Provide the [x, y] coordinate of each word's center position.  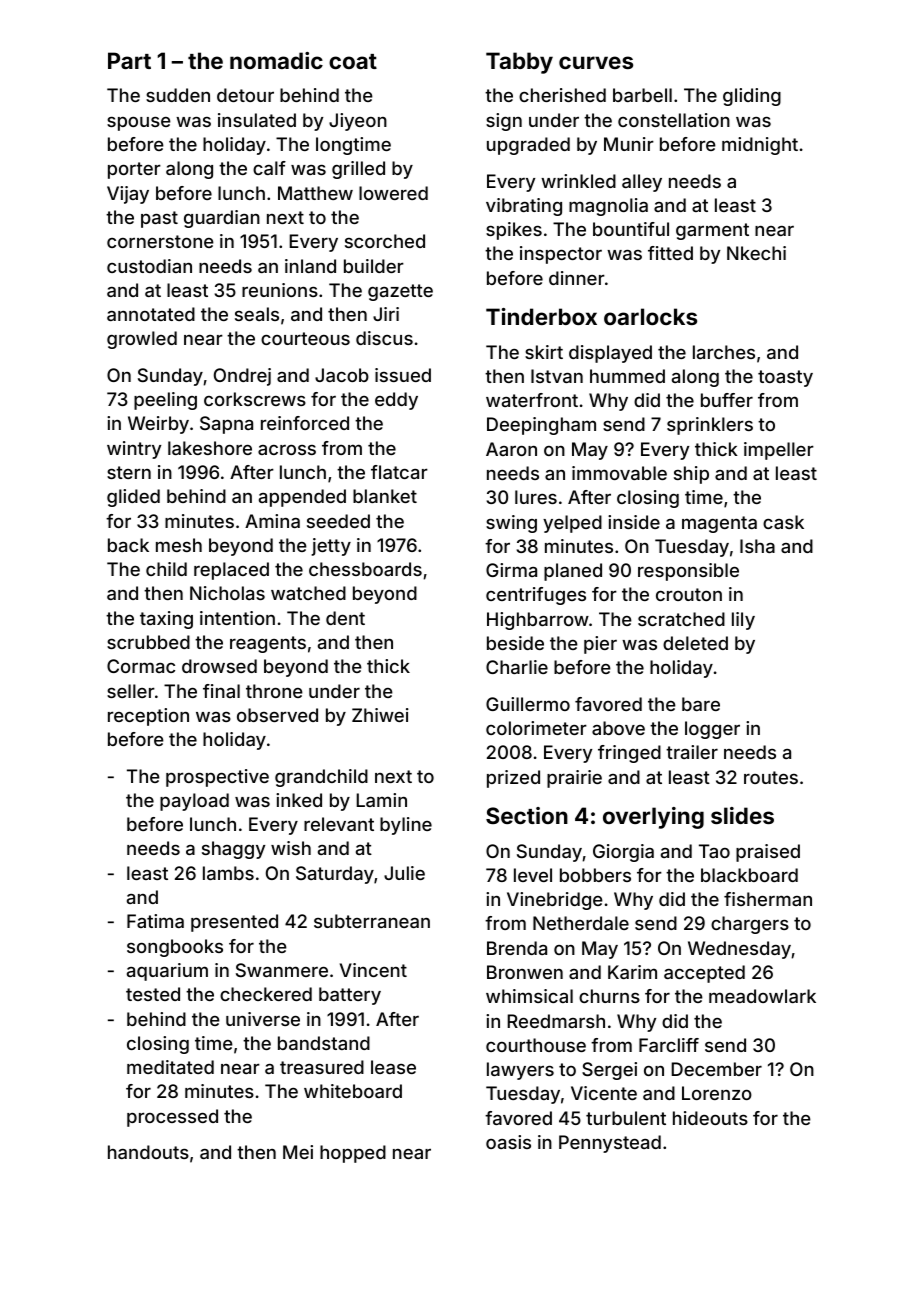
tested [153, 994]
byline [406, 826]
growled [142, 340]
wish [291, 848]
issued [403, 375]
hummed [627, 376]
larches [724, 352]
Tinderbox [541, 316]
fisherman [768, 899]
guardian [222, 219]
